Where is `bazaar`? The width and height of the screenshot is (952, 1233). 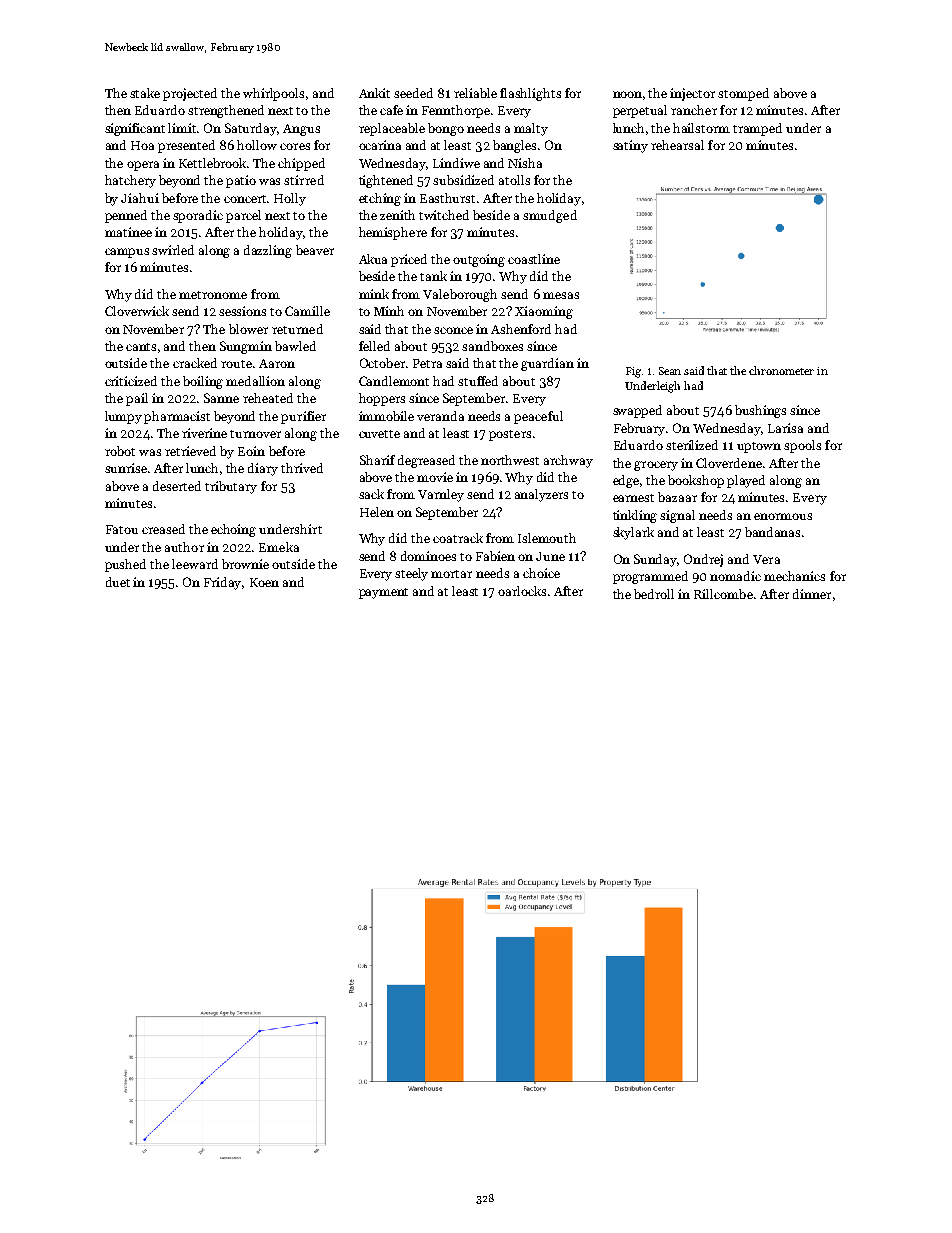 bazaar is located at coordinates (677, 497).
